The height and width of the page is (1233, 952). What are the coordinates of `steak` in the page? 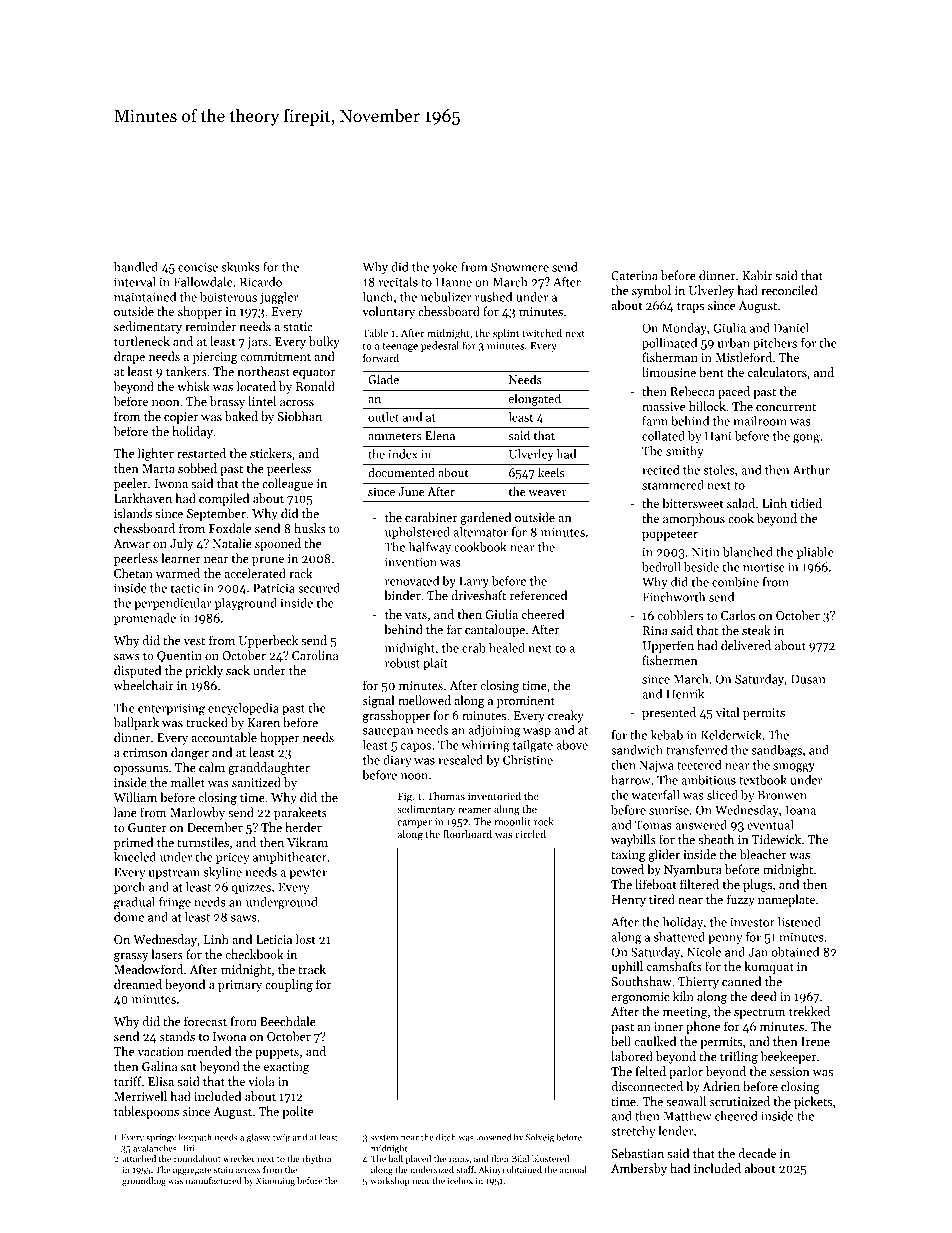 It's located at (756, 630).
